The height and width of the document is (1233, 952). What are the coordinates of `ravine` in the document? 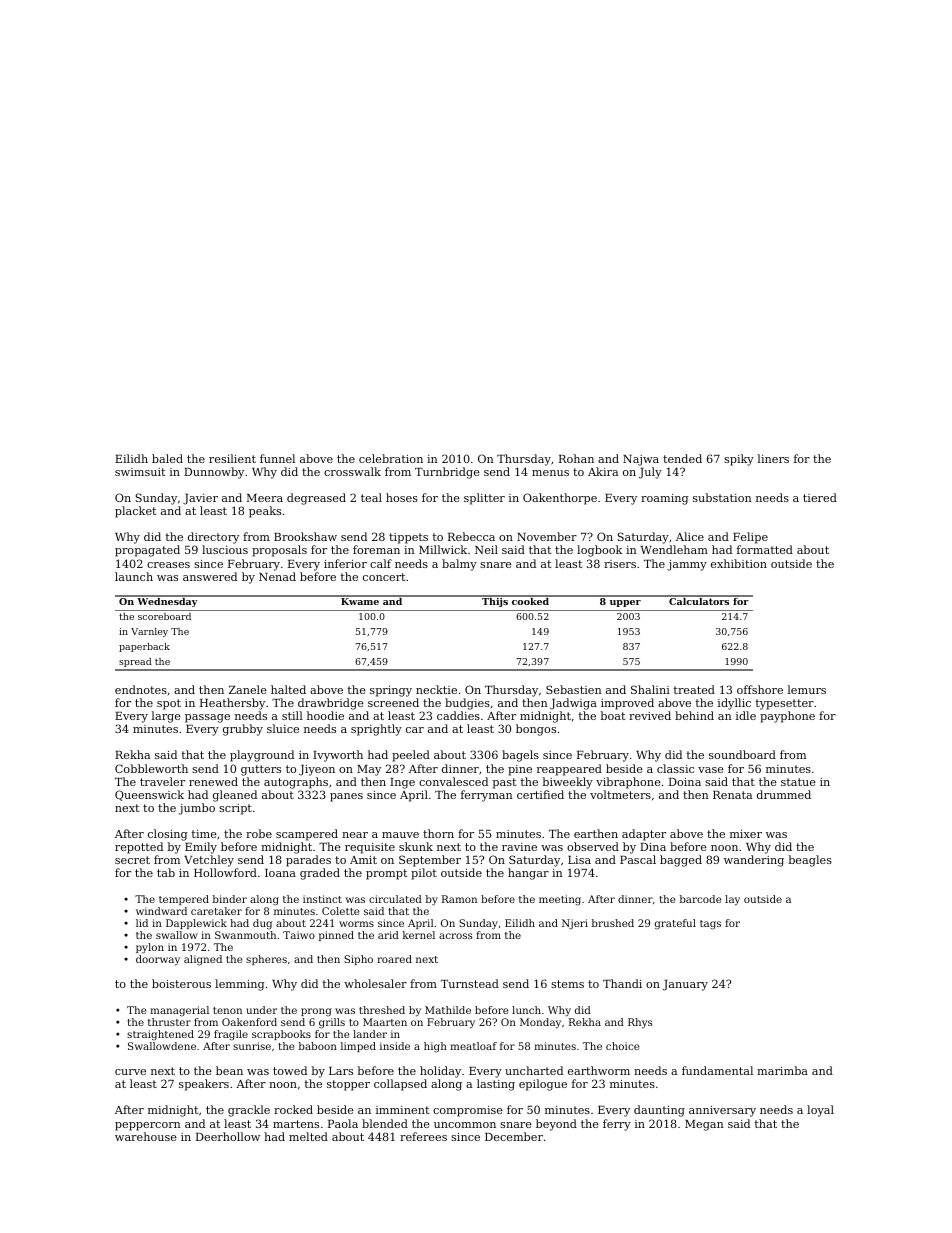 It's located at (519, 847).
